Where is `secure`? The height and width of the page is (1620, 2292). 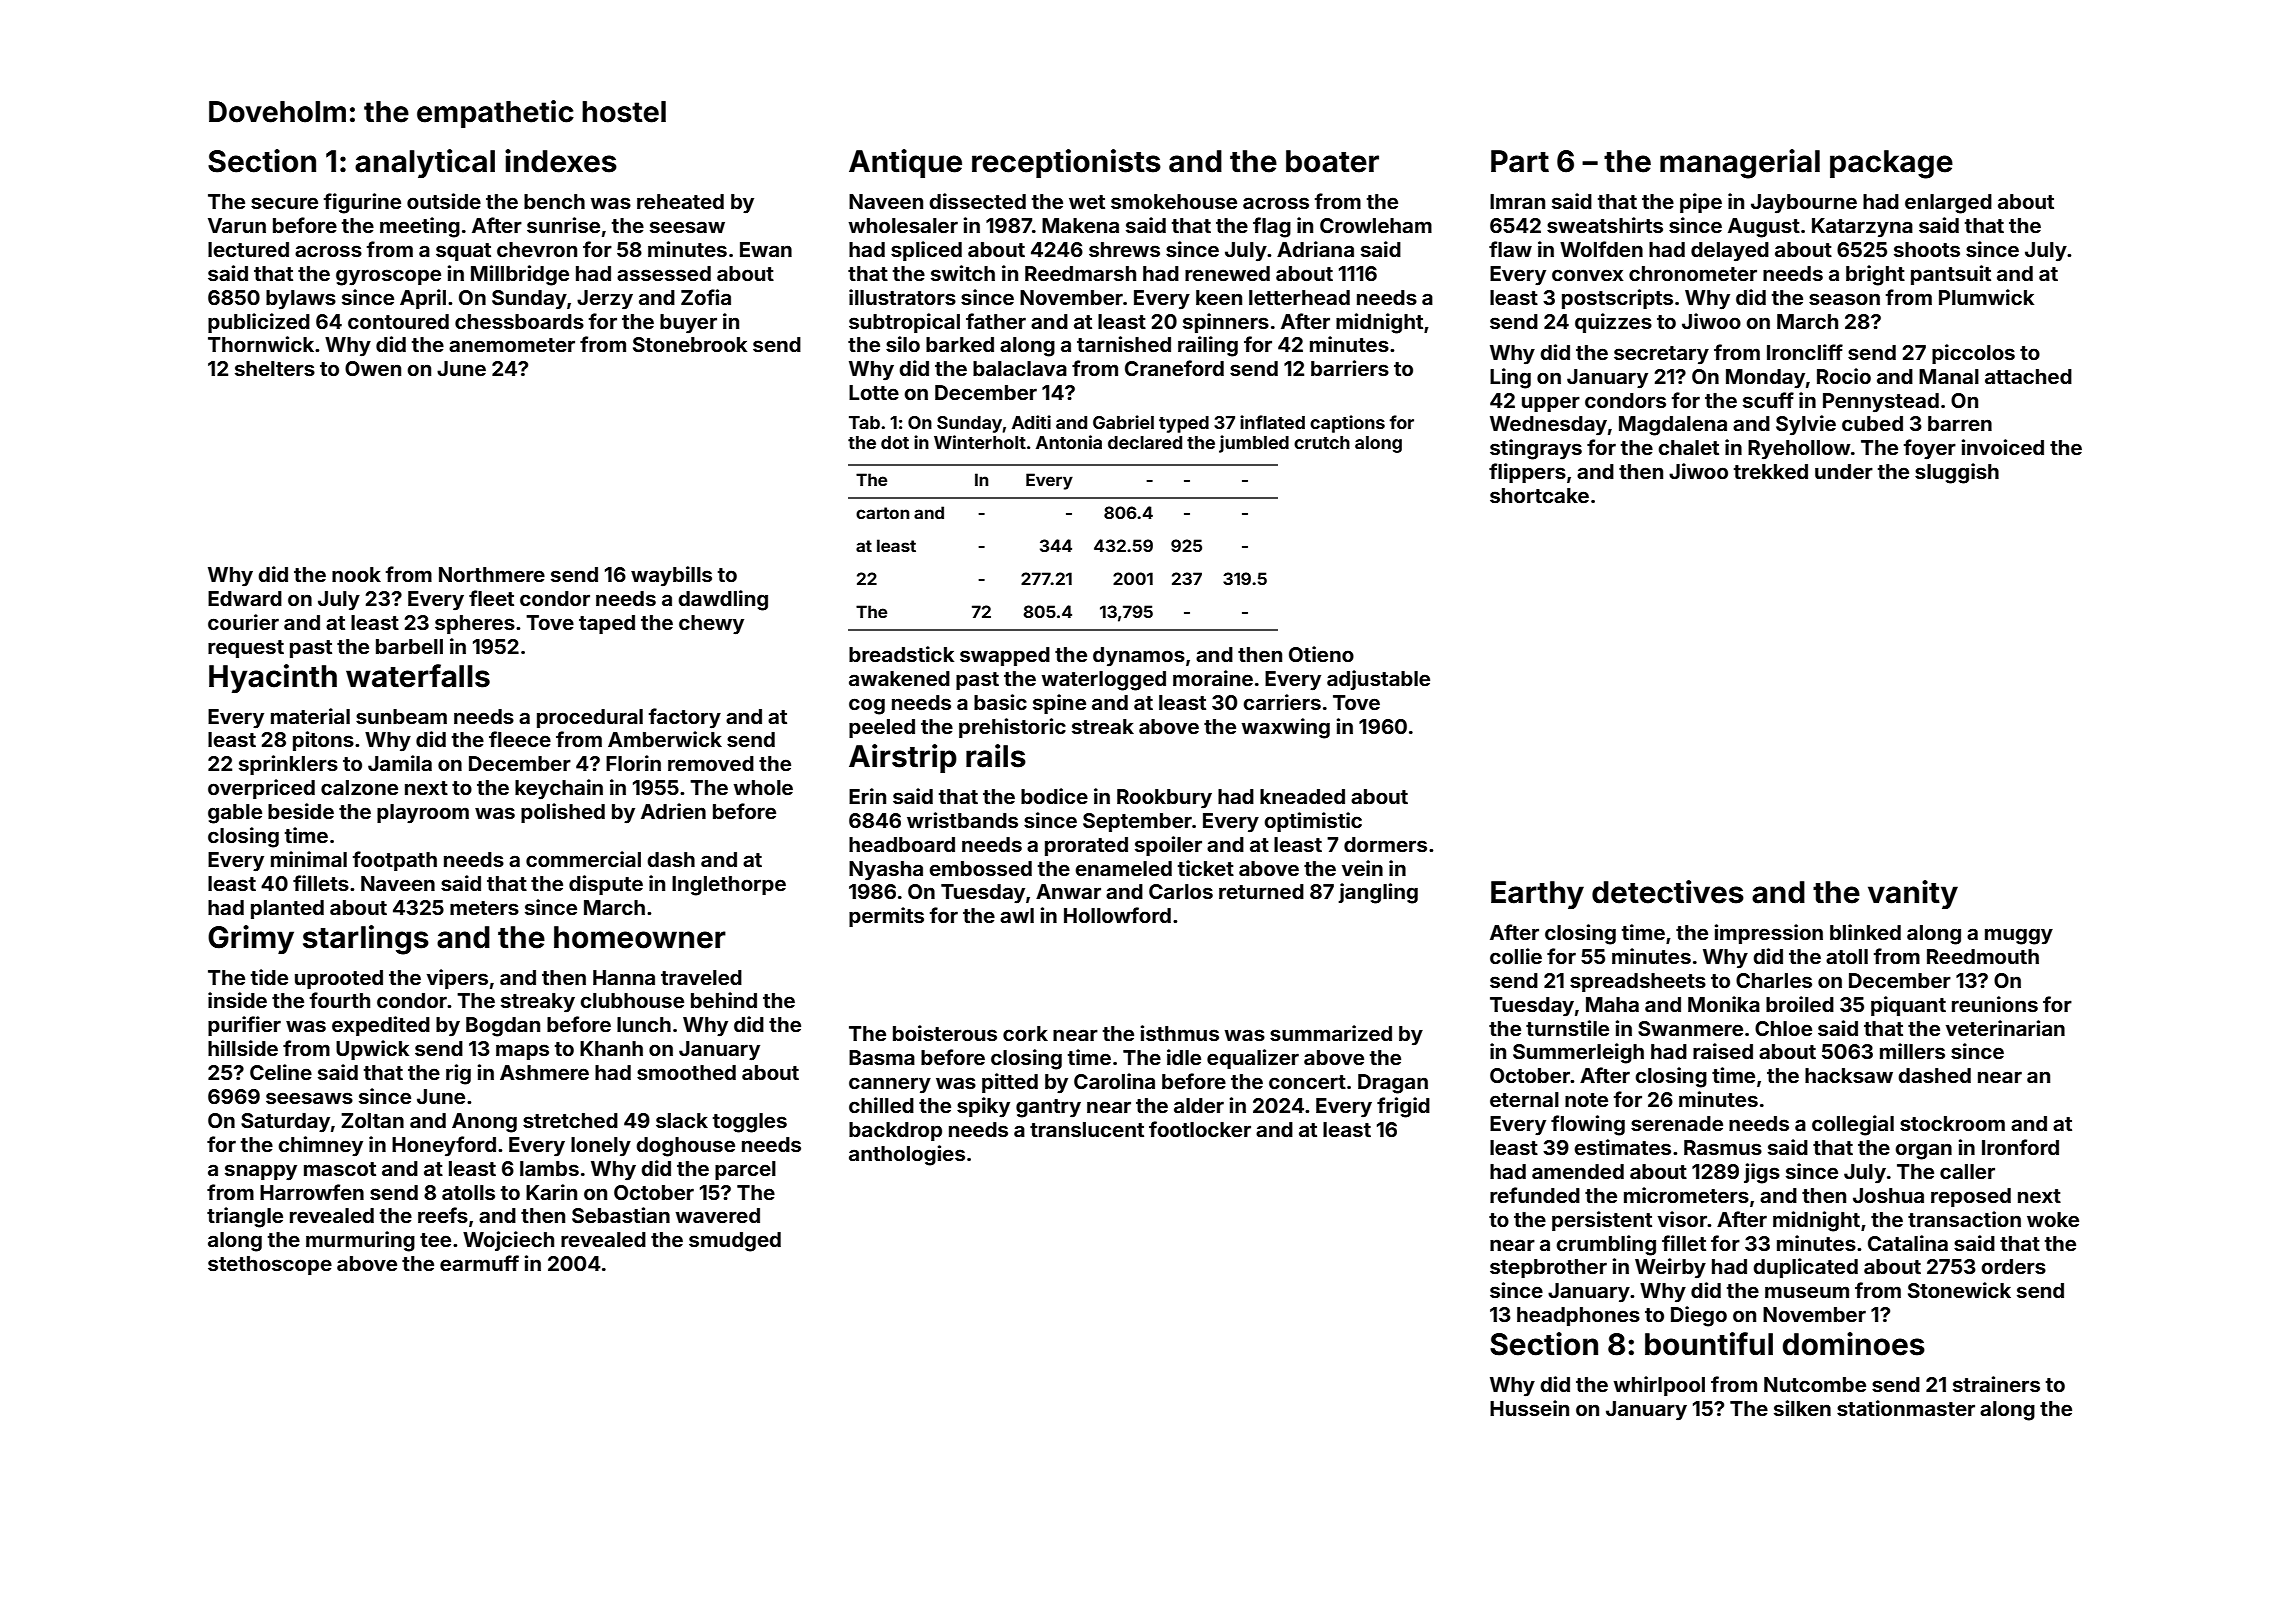
secure is located at coordinates (284, 203).
